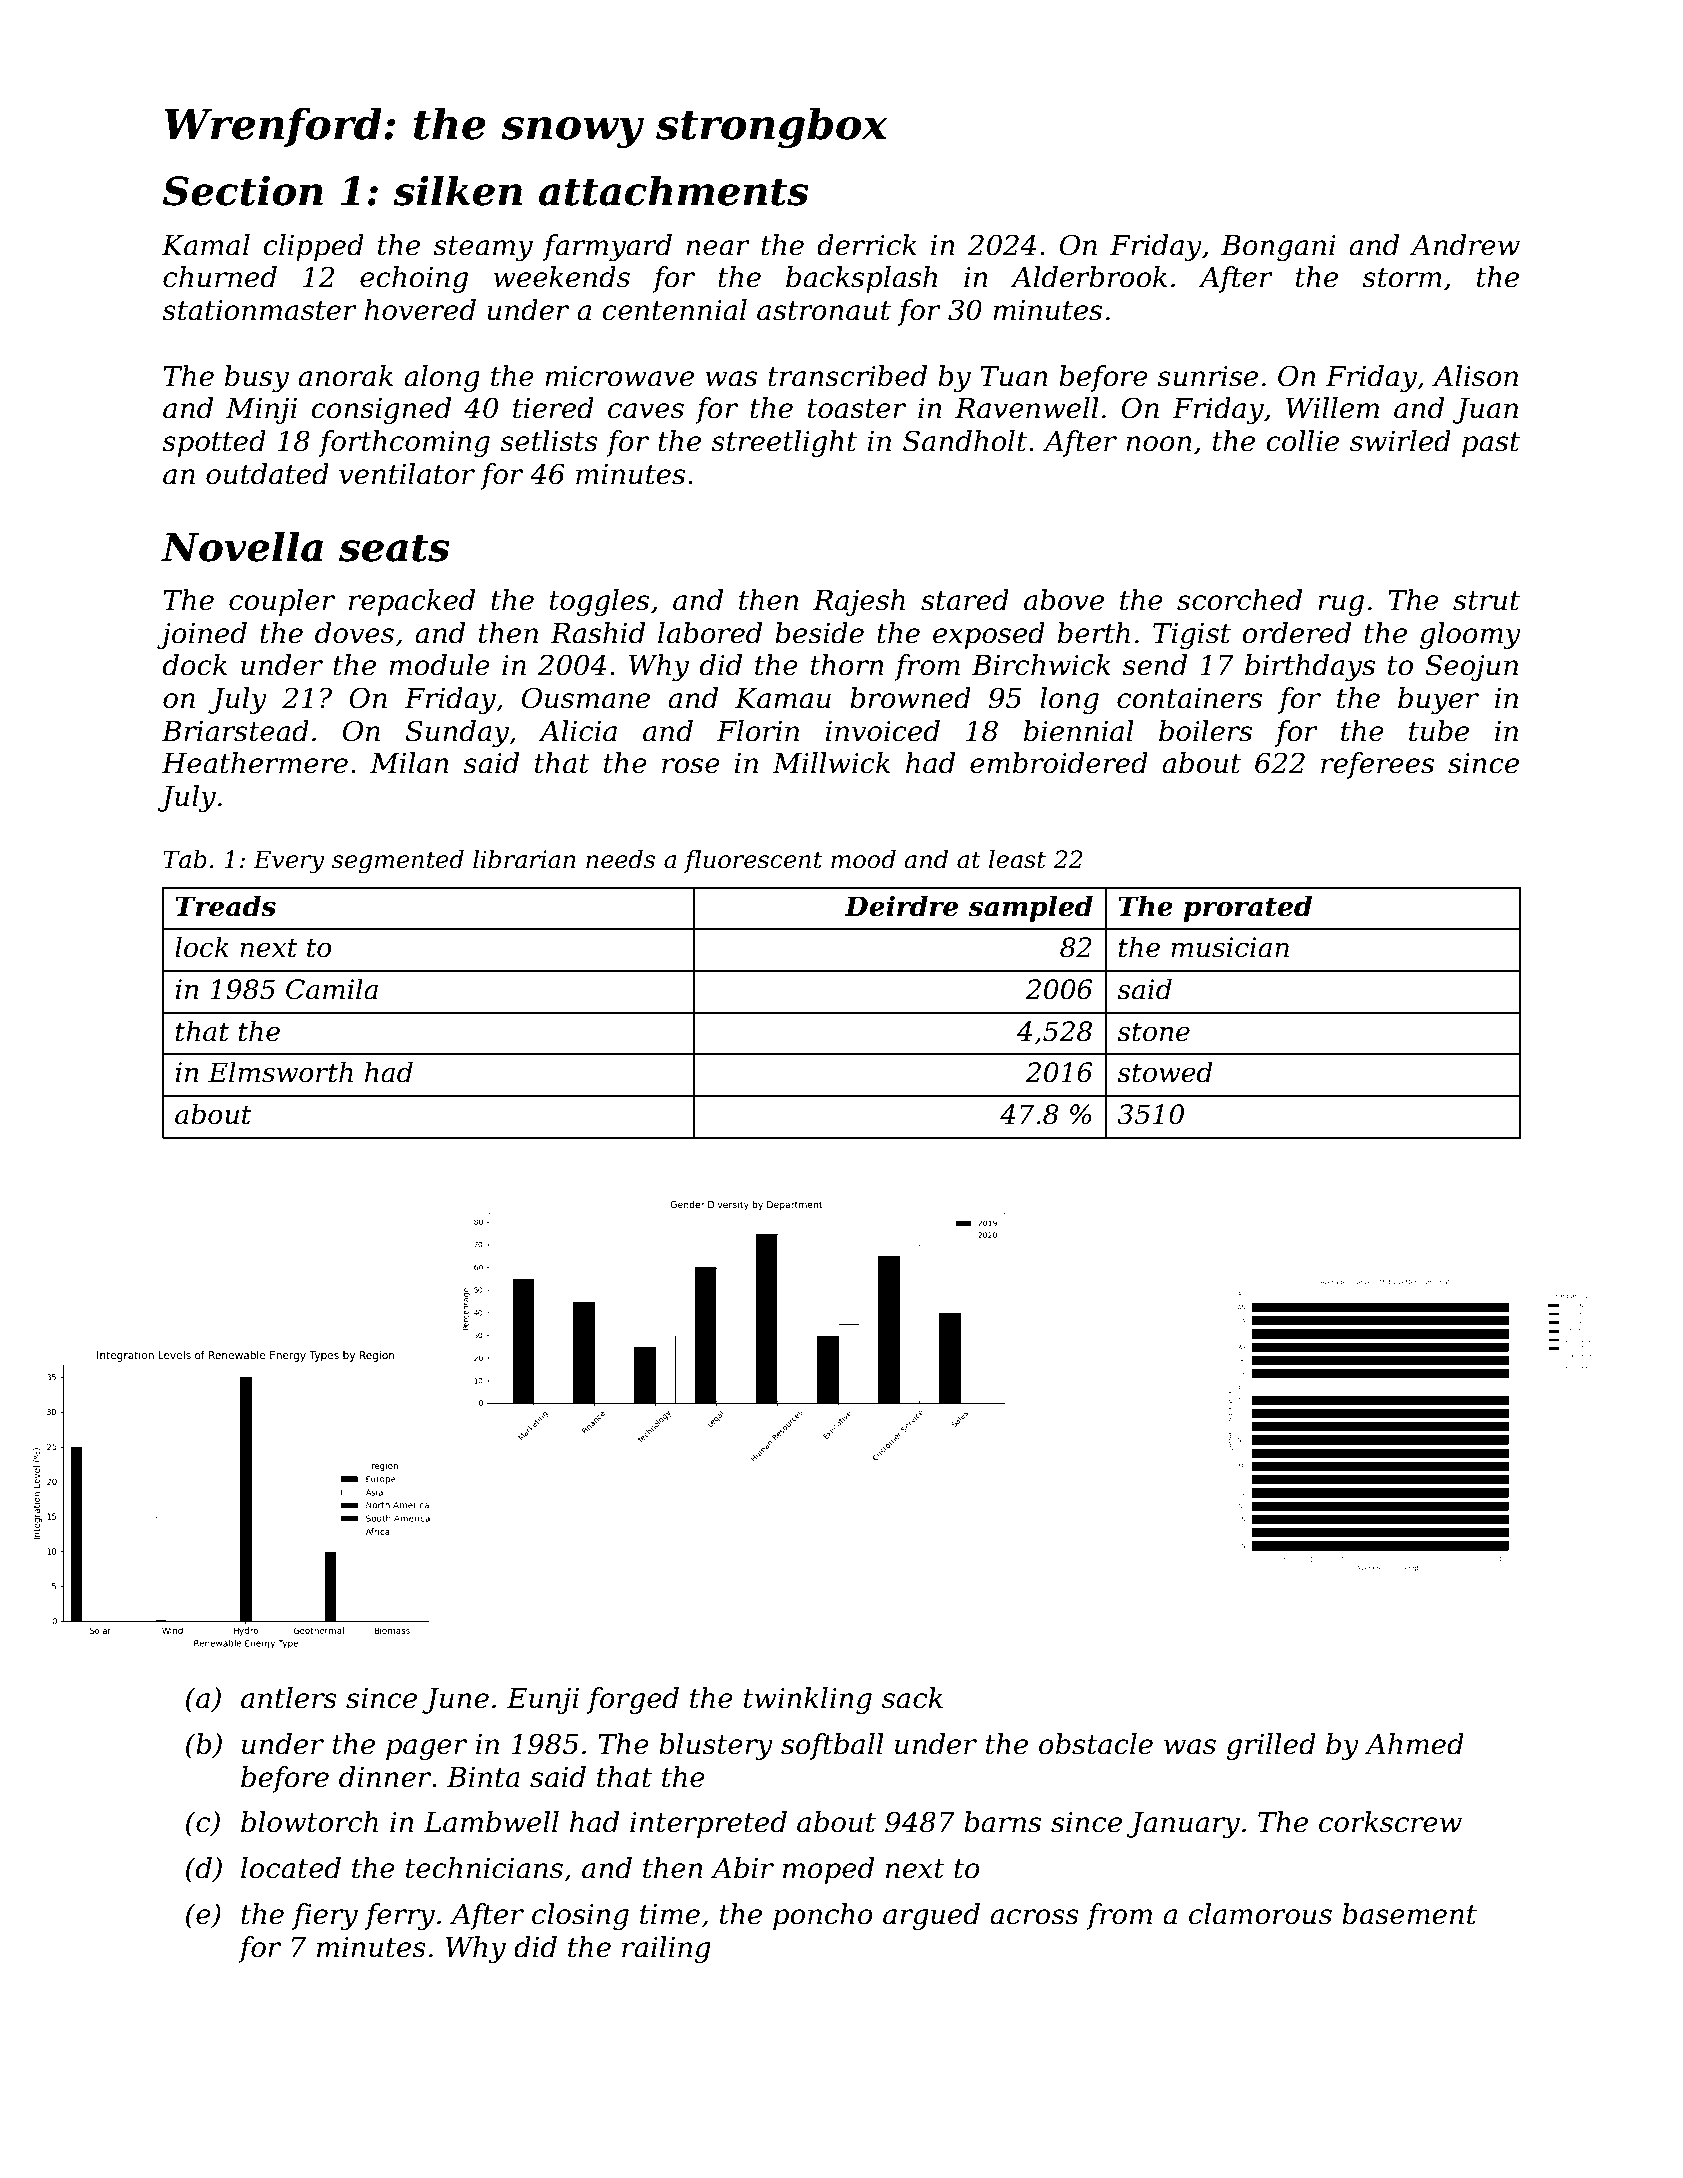 This page has width=1683, height=2178. I want to click on musician, so click(1230, 947).
